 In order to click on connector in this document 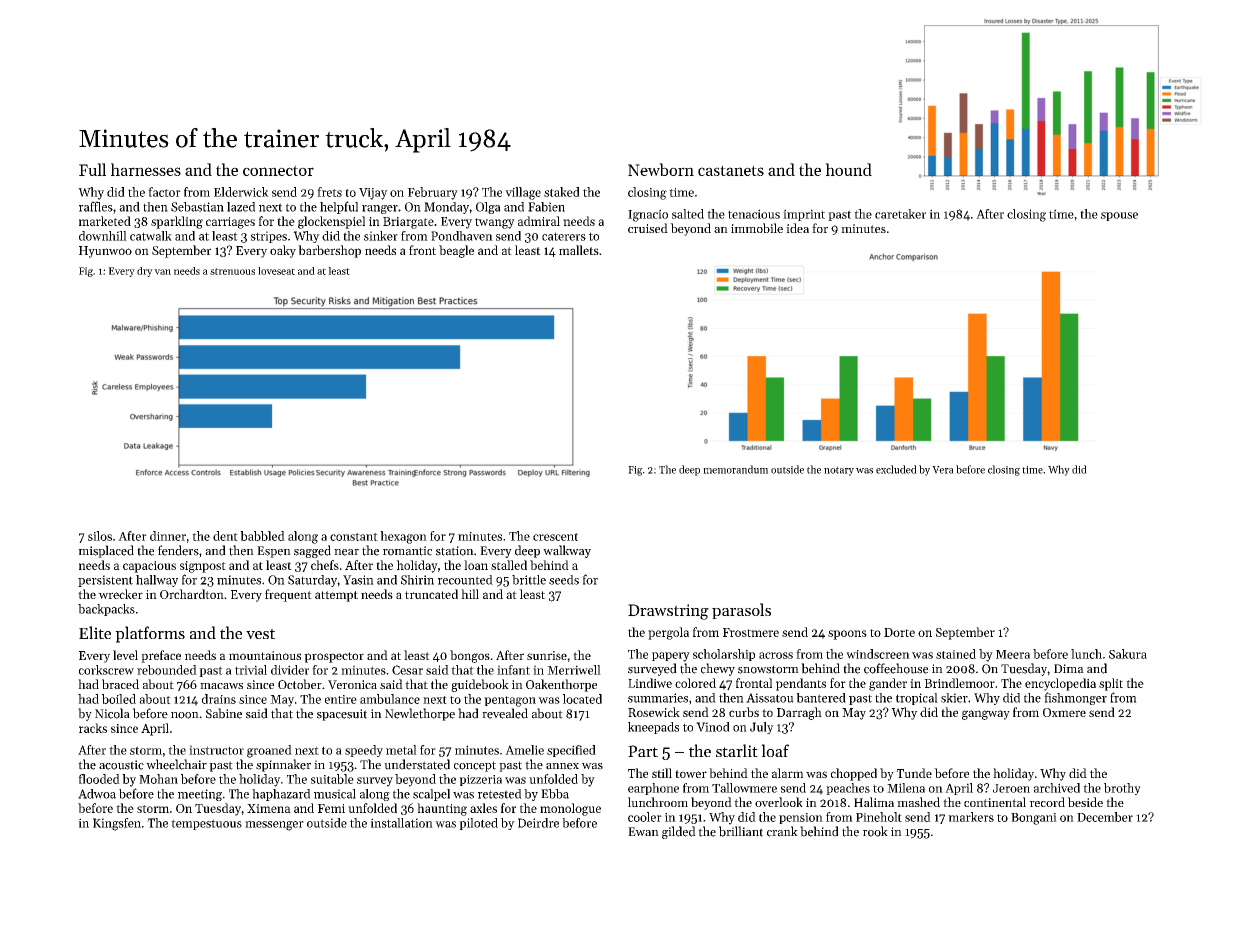, I will do `click(278, 170)`.
